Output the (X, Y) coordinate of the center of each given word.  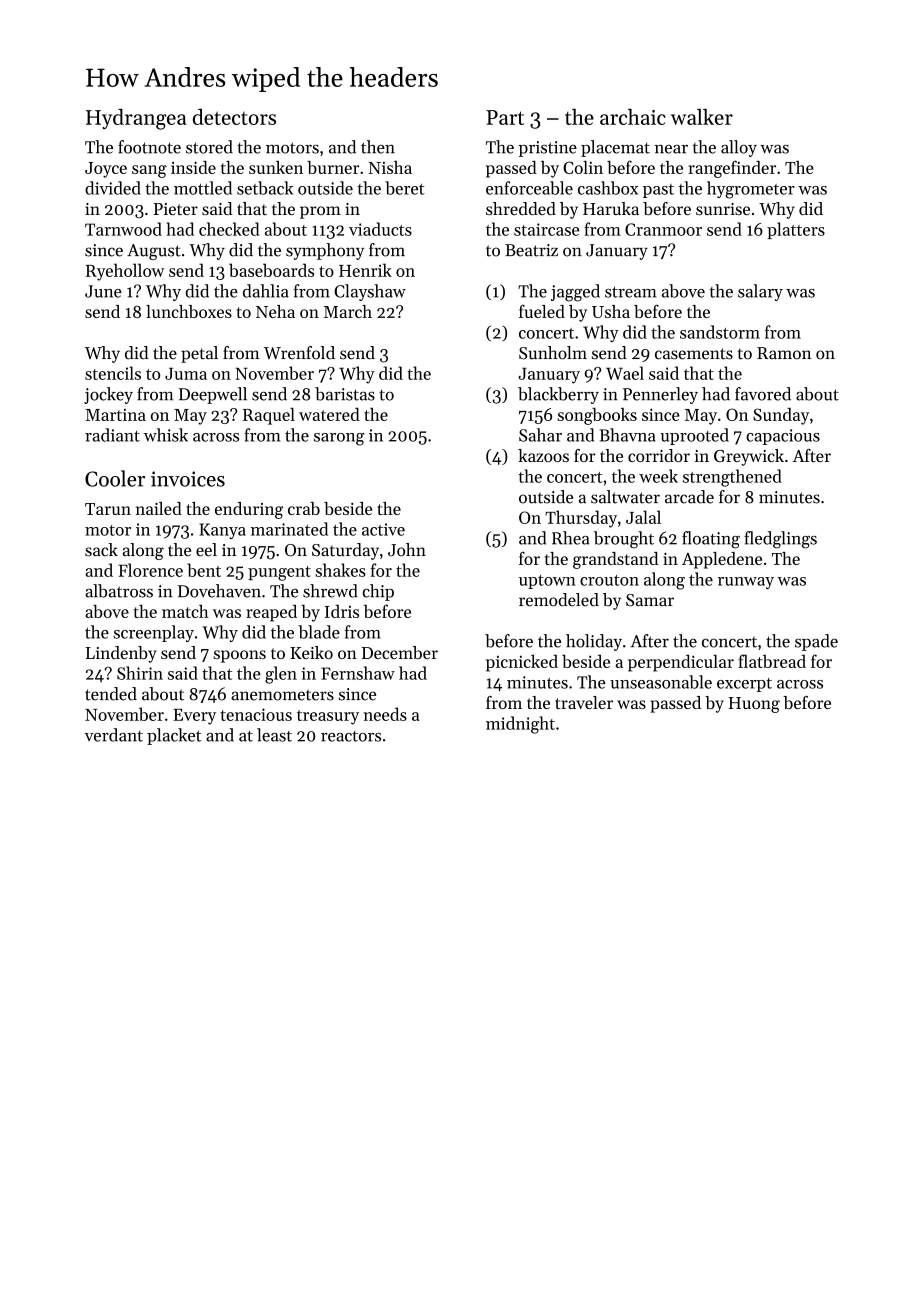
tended (111, 694)
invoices (188, 479)
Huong (754, 705)
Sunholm (553, 353)
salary (760, 292)
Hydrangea (136, 119)
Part (505, 117)
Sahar (540, 435)
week (658, 476)
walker (702, 117)
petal (199, 354)
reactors (351, 736)
